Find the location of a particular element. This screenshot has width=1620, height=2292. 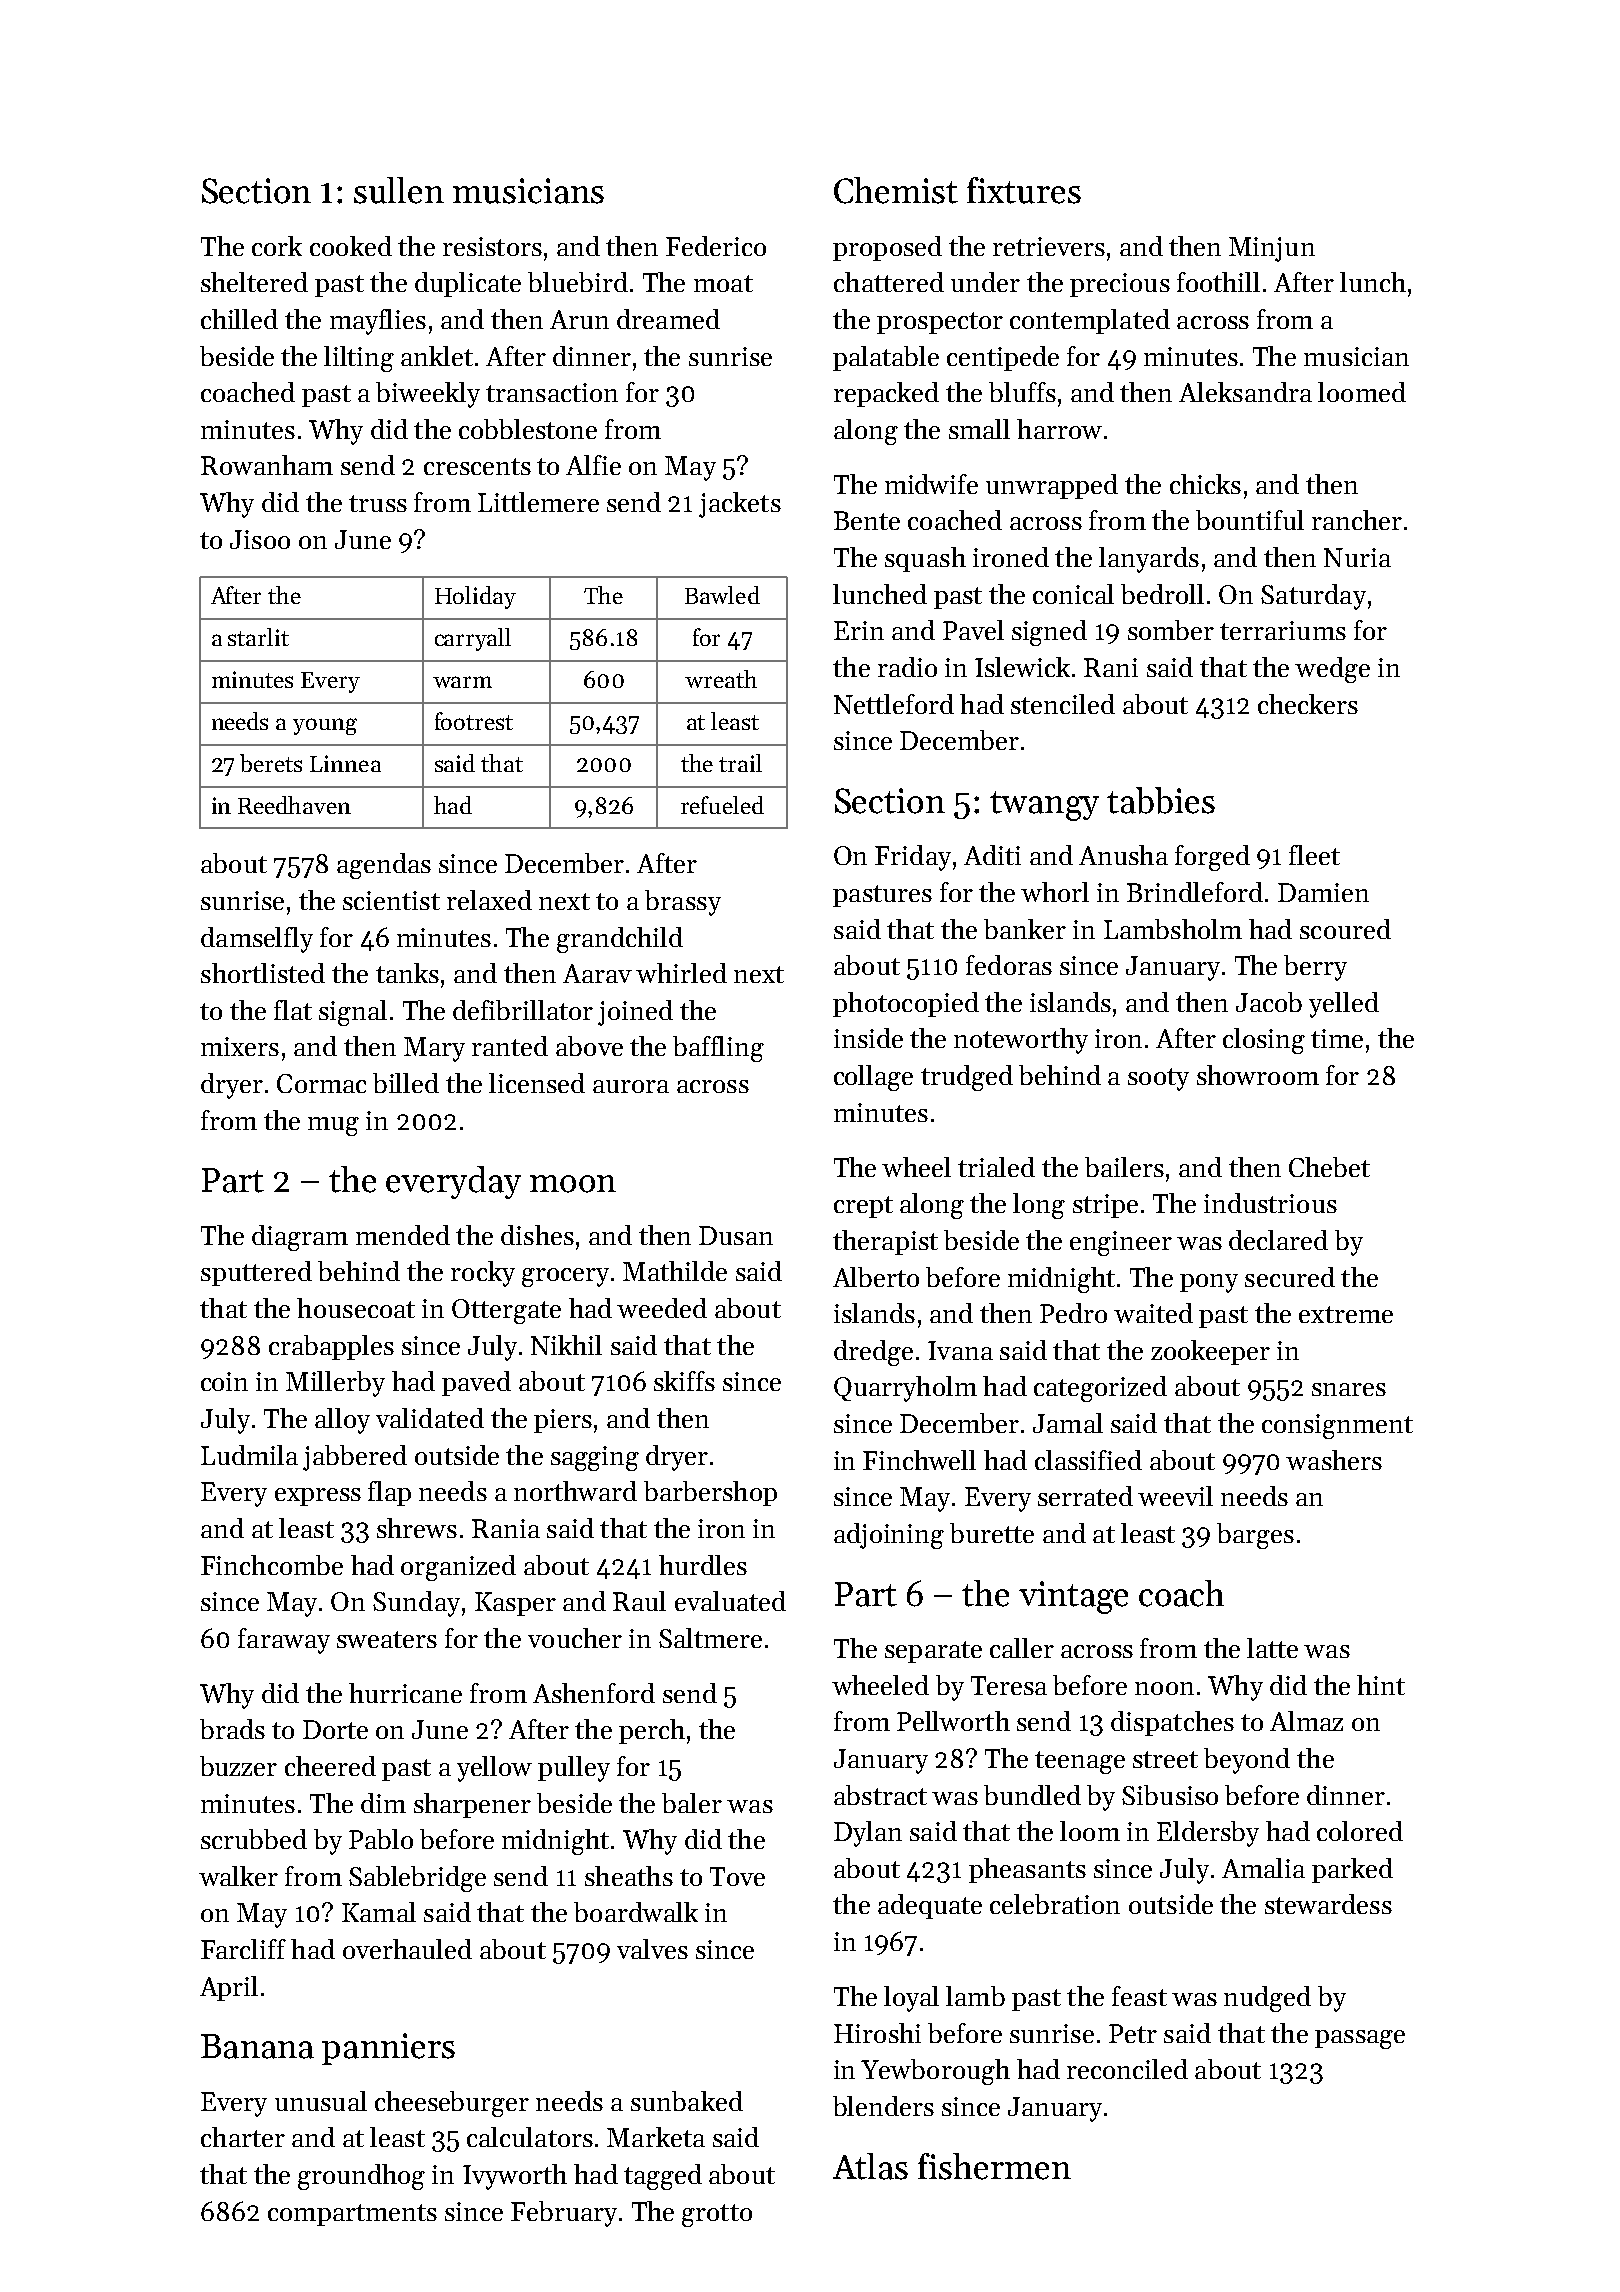

Federico is located at coordinates (716, 246).
